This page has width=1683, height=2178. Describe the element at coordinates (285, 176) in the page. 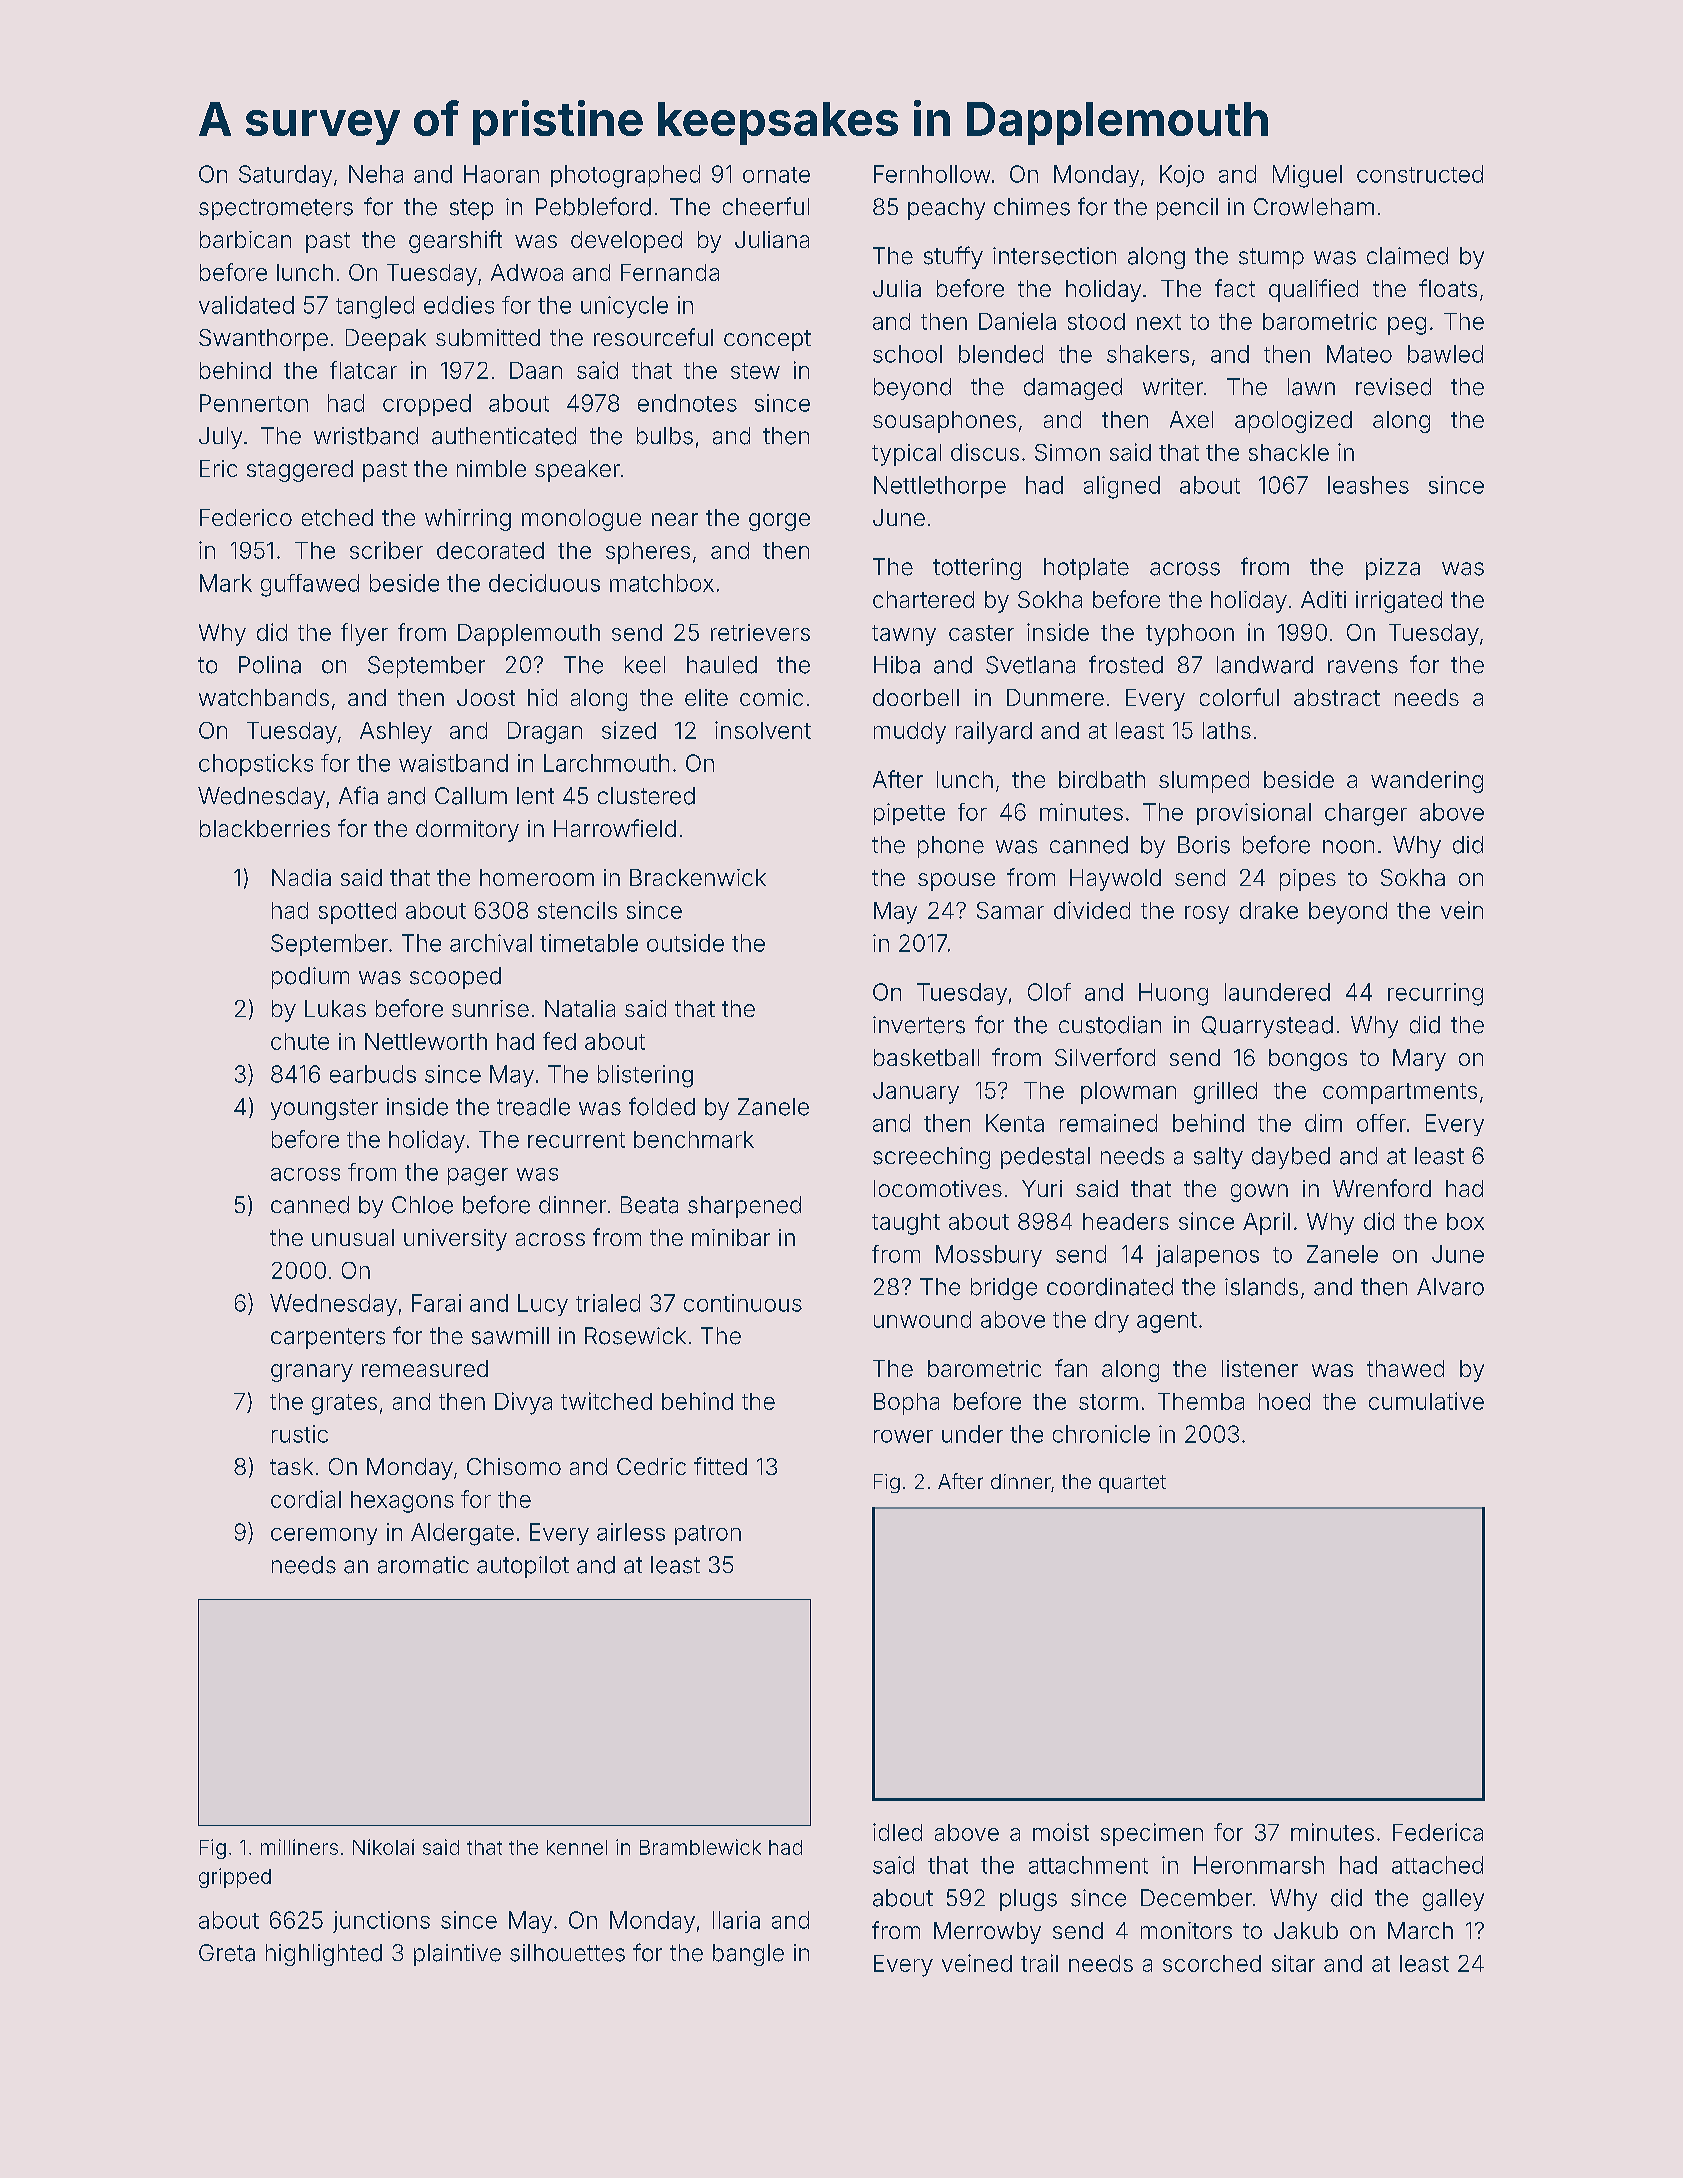

I see `Saturday` at that location.
